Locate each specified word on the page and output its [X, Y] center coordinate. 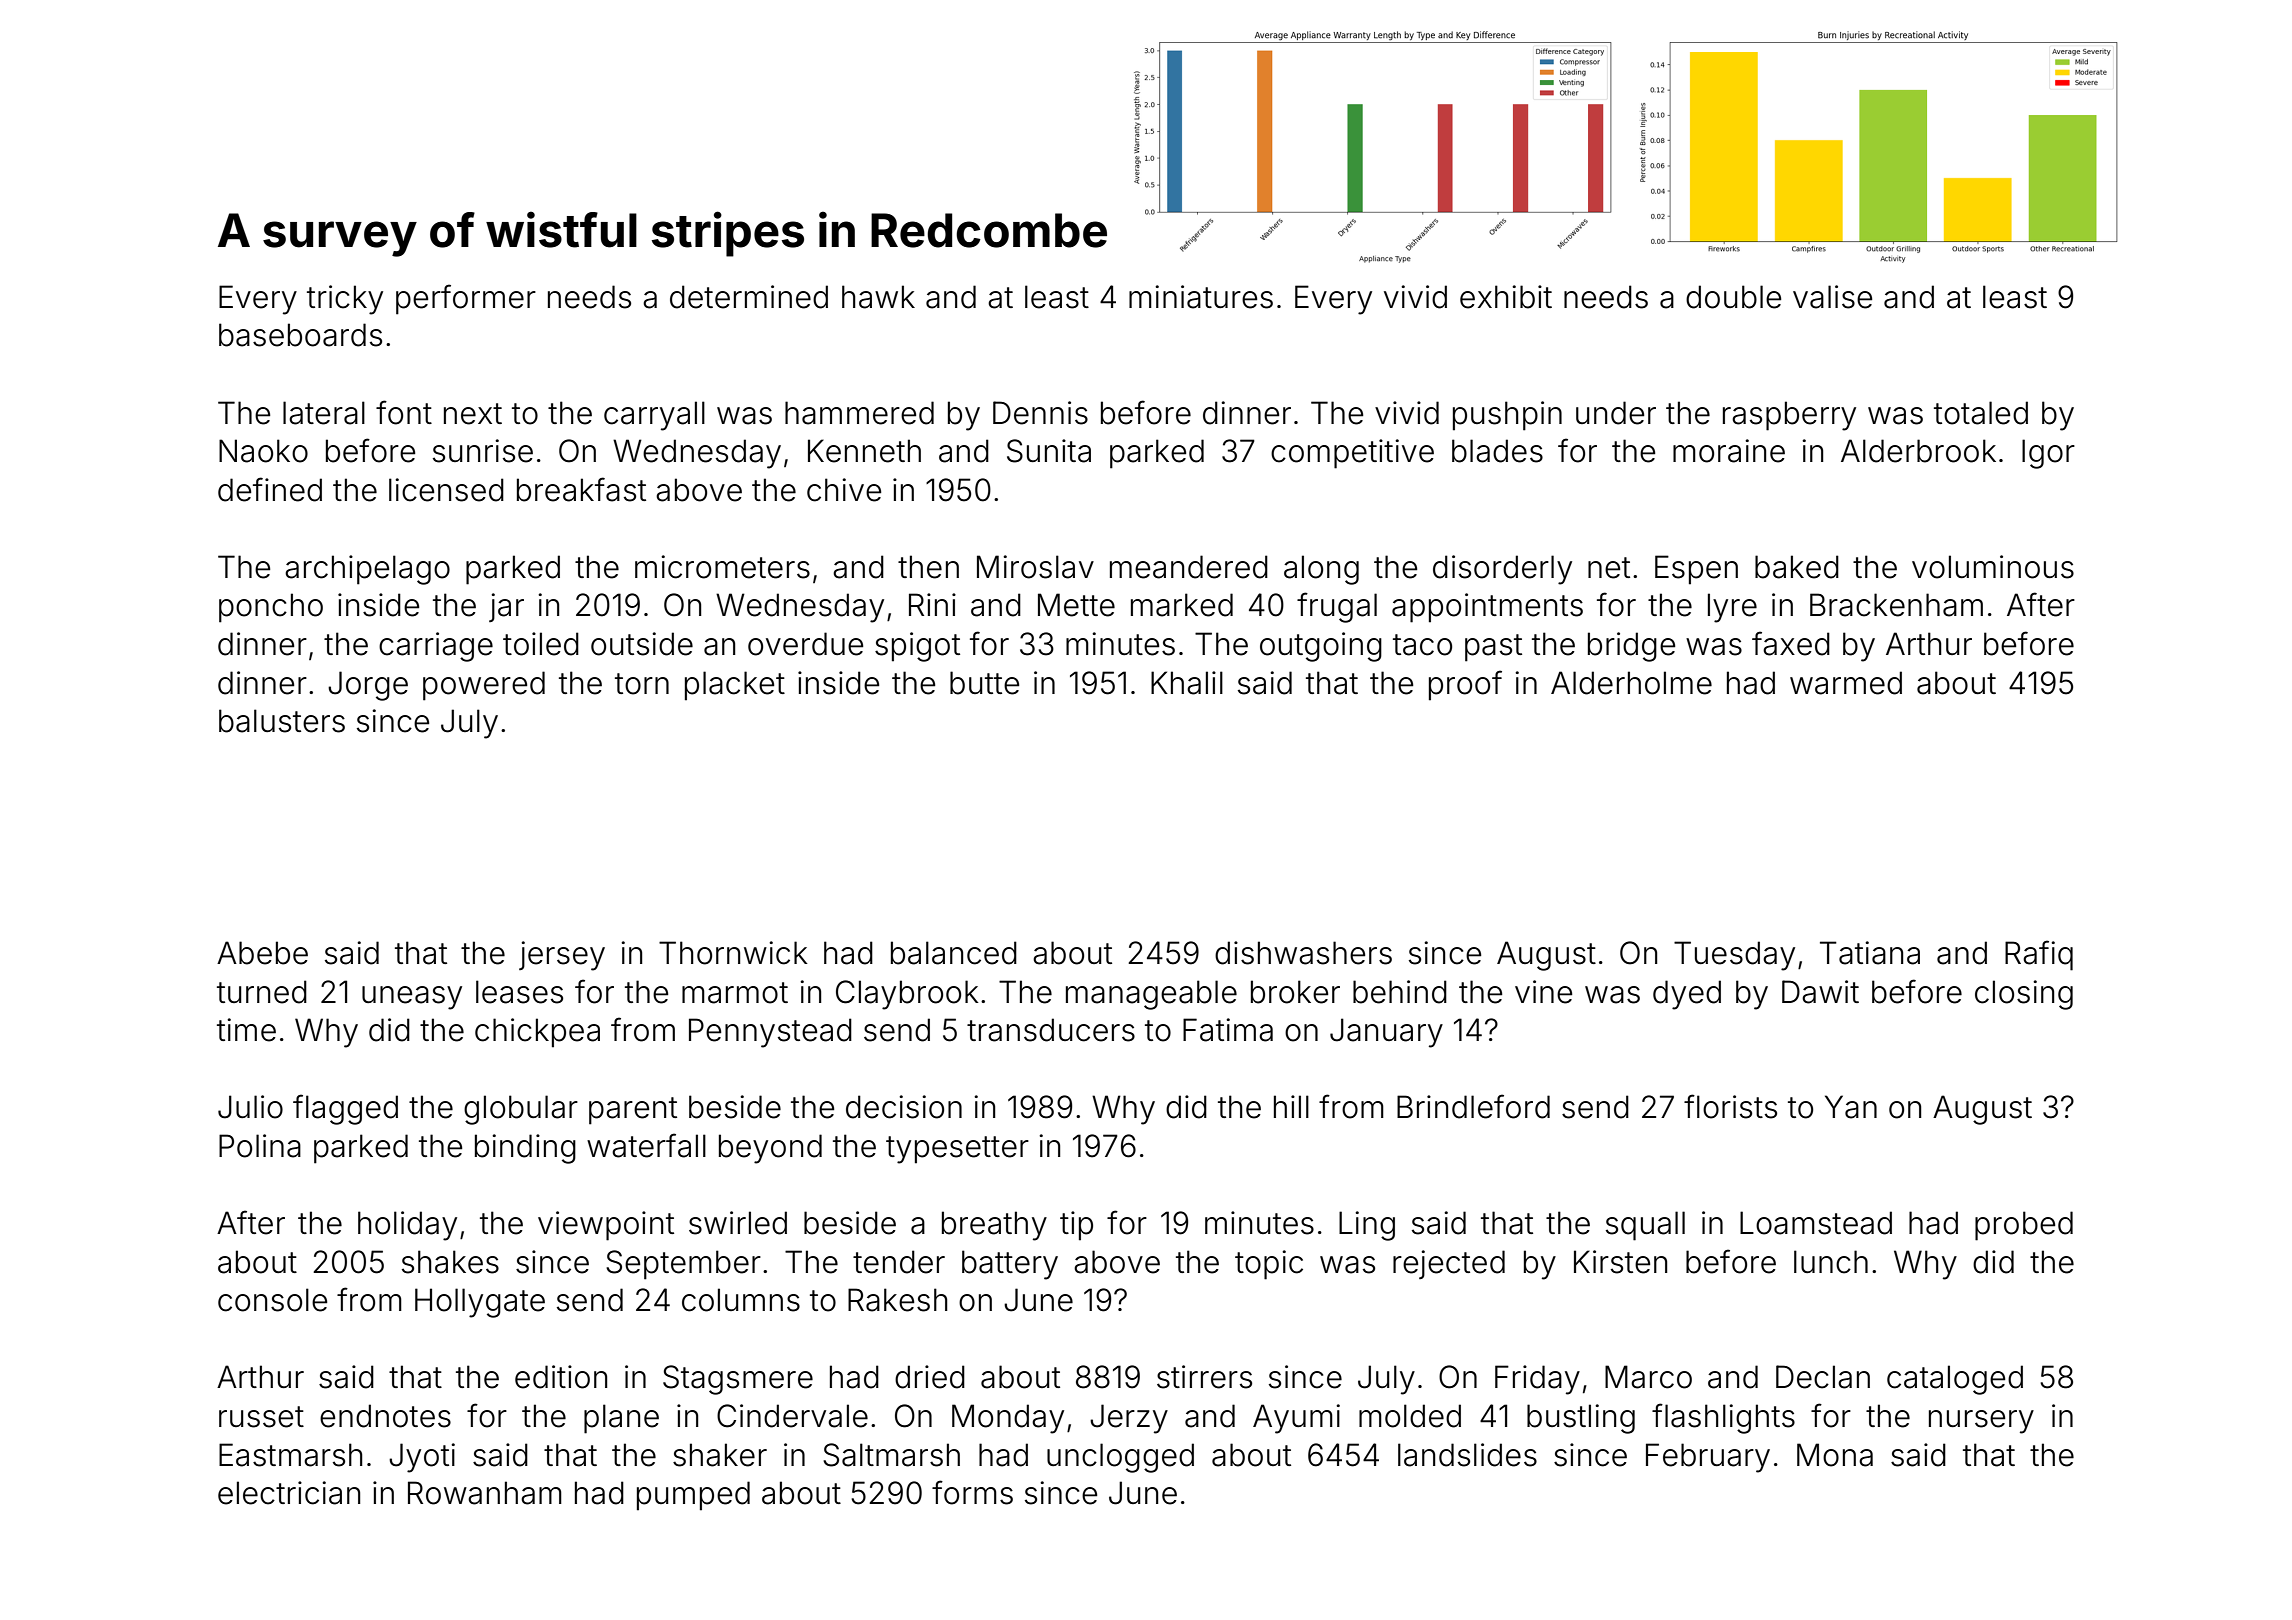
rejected [1449, 1264]
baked [1797, 567]
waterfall [646, 1145]
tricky [345, 300]
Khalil [1187, 683]
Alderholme [1631, 683]
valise [1832, 297]
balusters [282, 721]
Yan [1851, 1107]
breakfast [581, 489]
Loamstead [1816, 1223]
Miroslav [1035, 567]
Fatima [1228, 1030]
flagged [345, 1109]
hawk [878, 297]
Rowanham [485, 1493]
